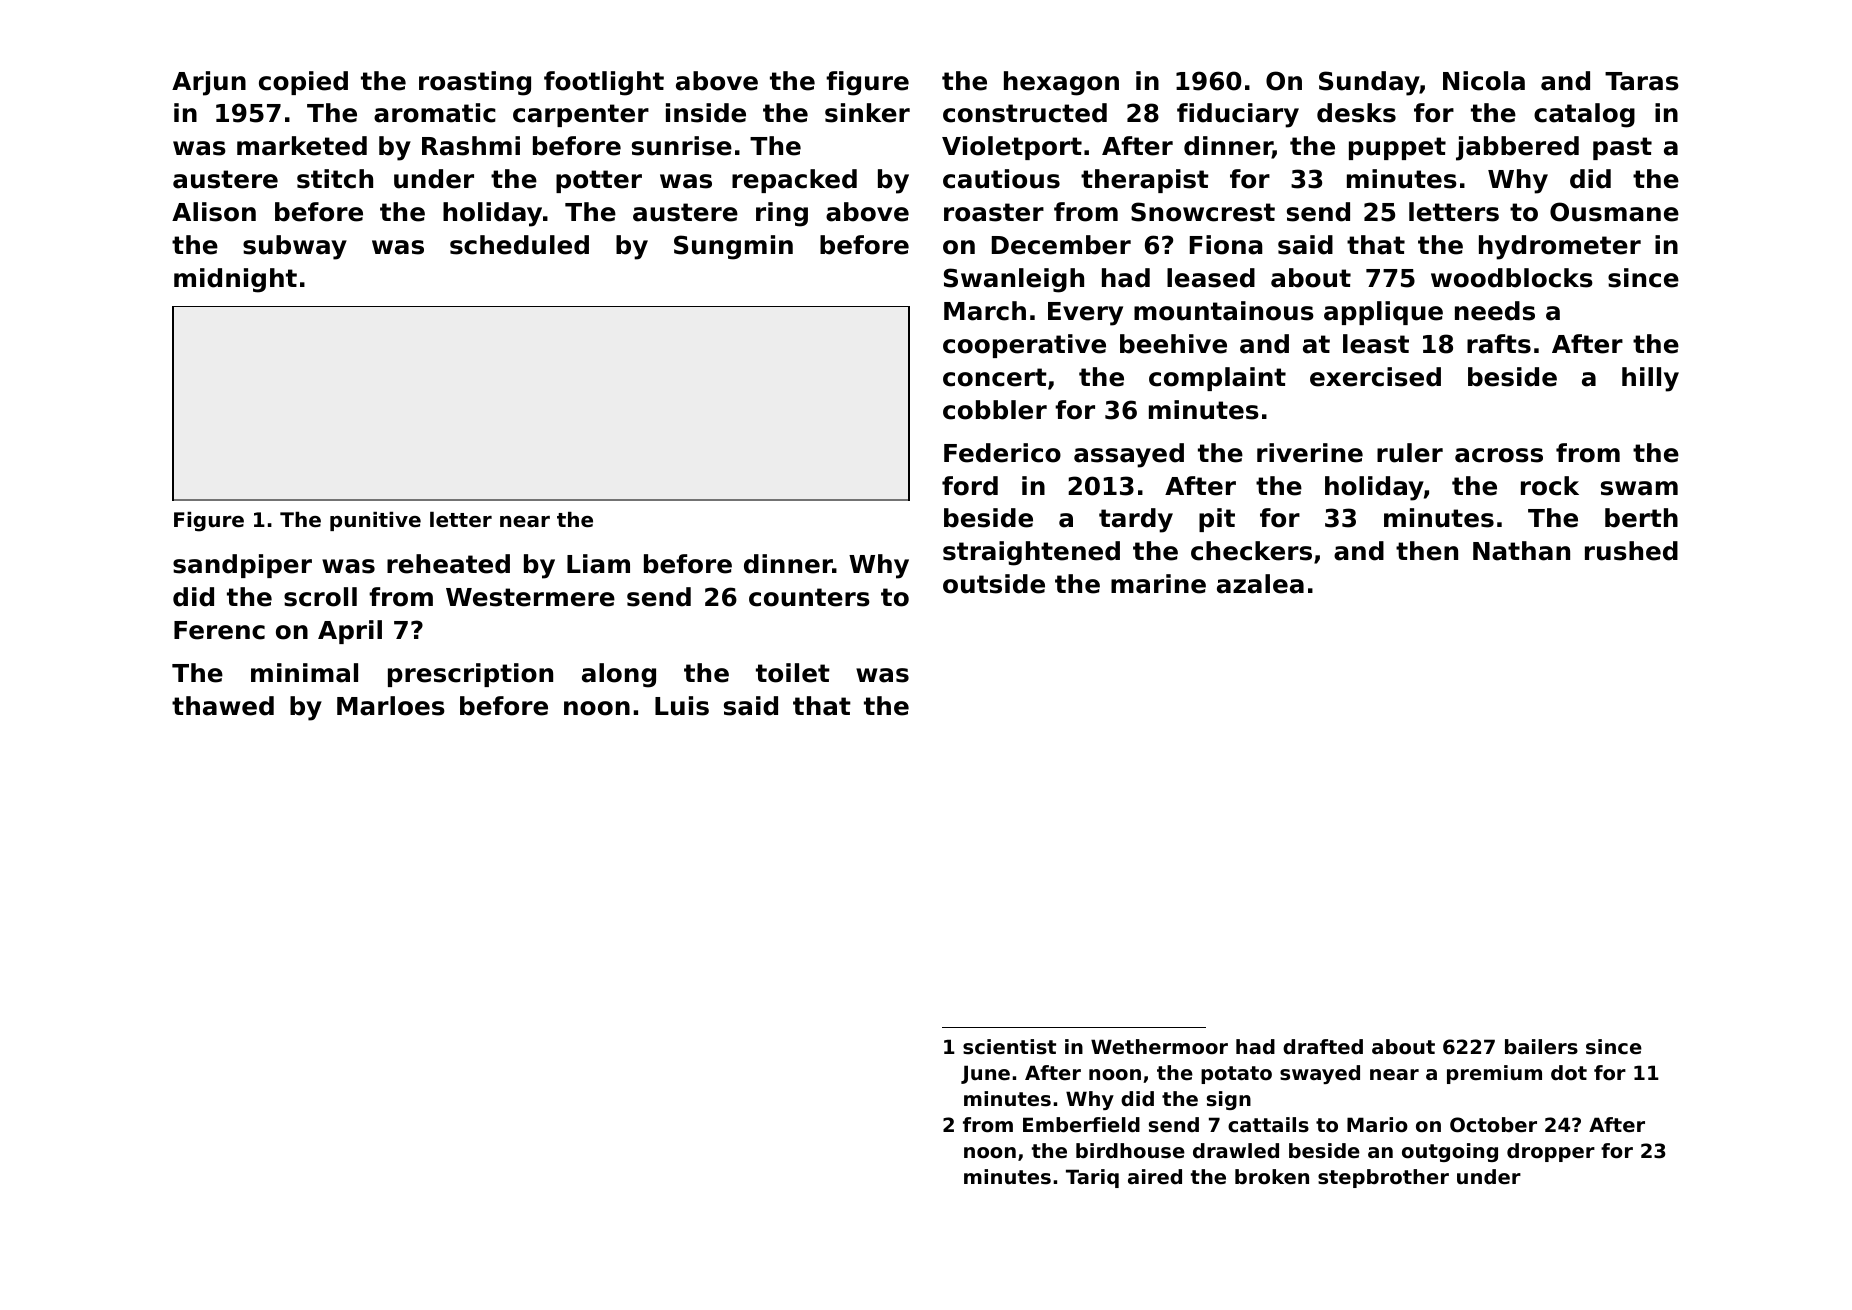 The image size is (1852, 1310). What do you see at coordinates (1323, 1047) in the page?
I see `drafted` at bounding box center [1323, 1047].
